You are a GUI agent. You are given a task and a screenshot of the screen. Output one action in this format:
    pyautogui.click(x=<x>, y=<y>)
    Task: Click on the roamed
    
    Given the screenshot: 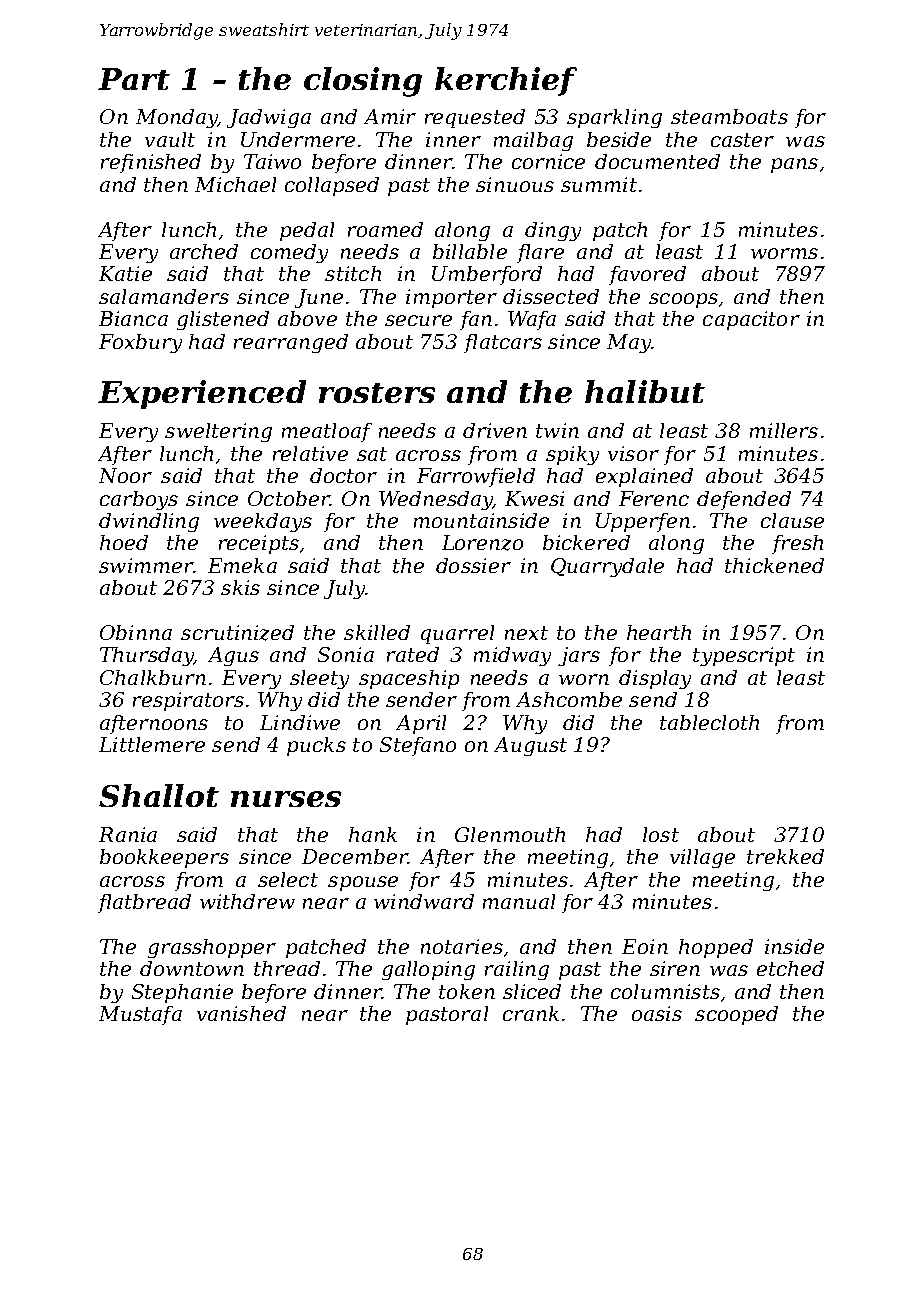 What is the action you would take?
    pyautogui.click(x=385, y=229)
